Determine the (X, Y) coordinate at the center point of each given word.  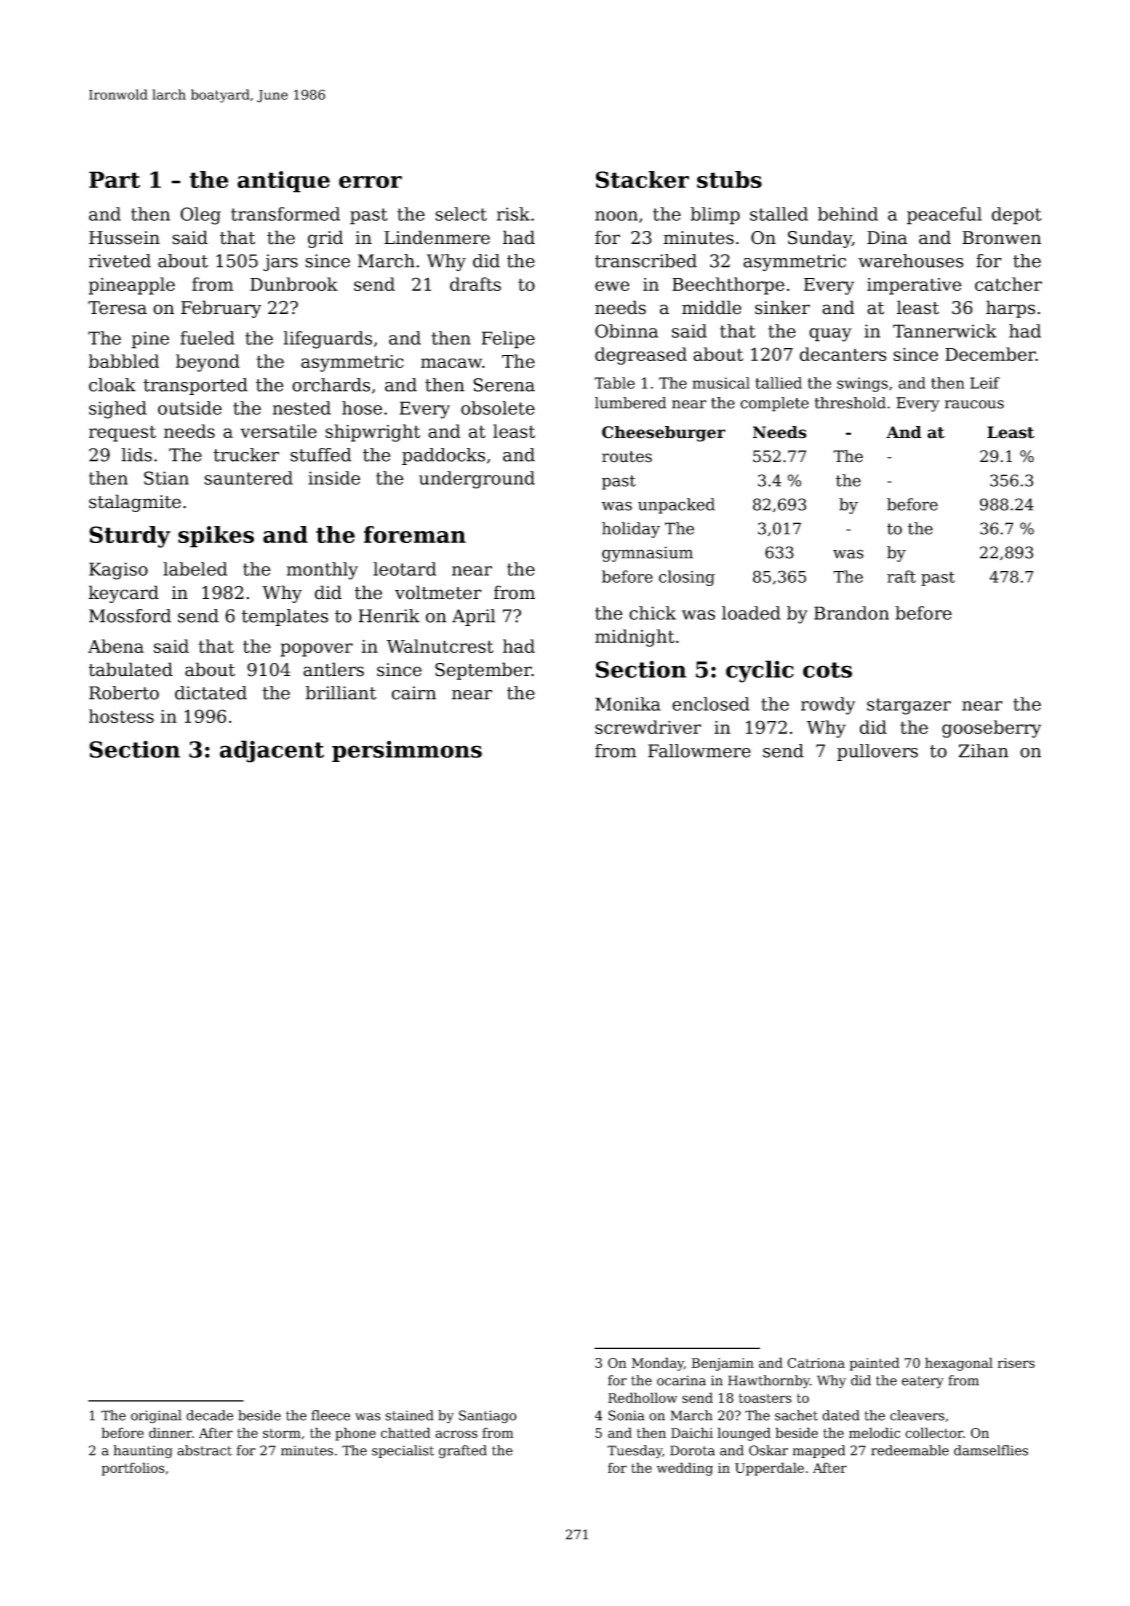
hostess (121, 716)
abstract (204, 1450)
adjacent (272, 751)
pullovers (877, 752)
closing (687, 578)
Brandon (851, 613)
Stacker (642, 179)
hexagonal (959, 1364)
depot (1017, 216)
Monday (658, 1364)
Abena (116, 646)
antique (283, 182)
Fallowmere (699, 751)
